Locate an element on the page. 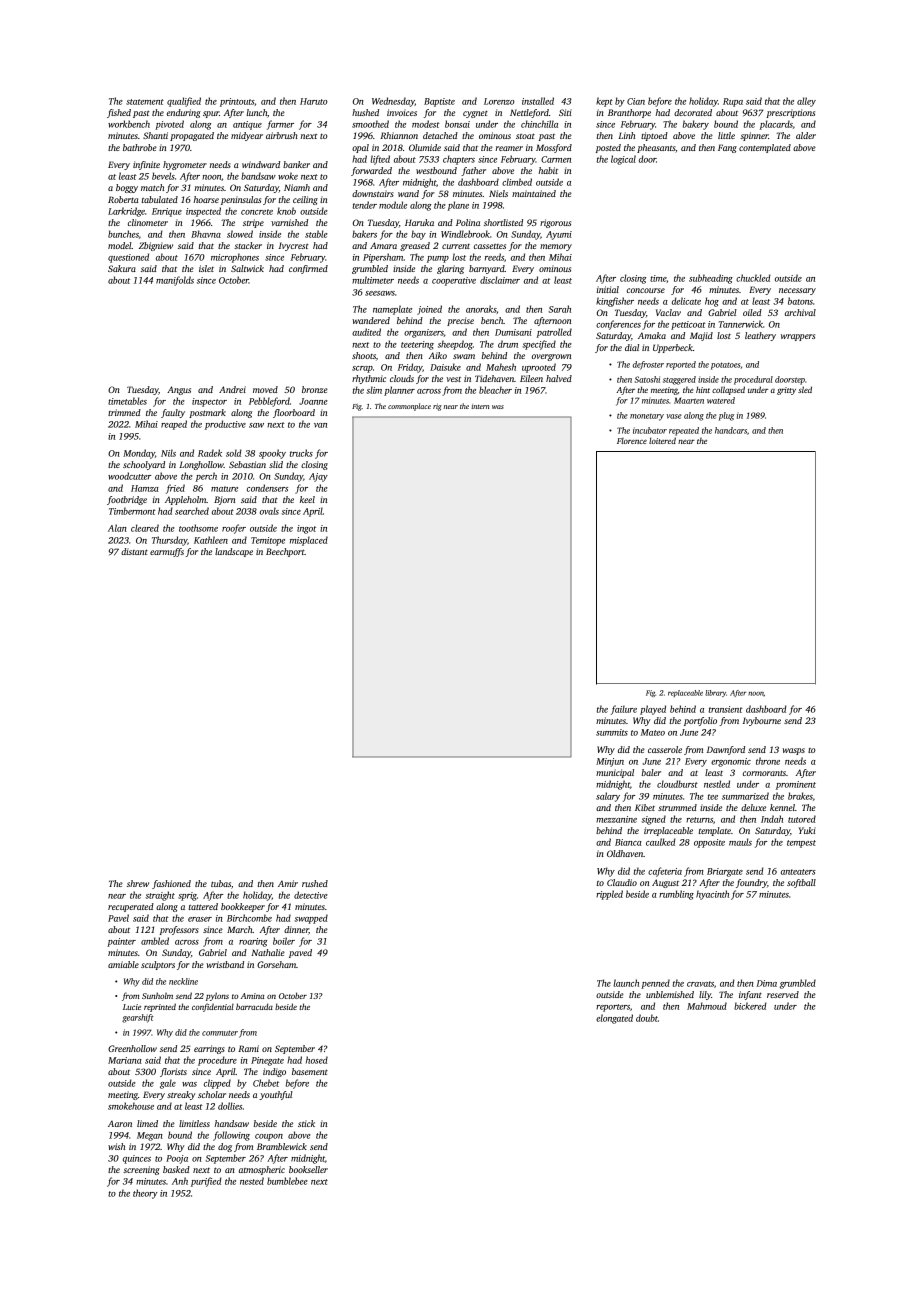 The image size is (924, 1308). plane is located at coordinates (458, 206).
